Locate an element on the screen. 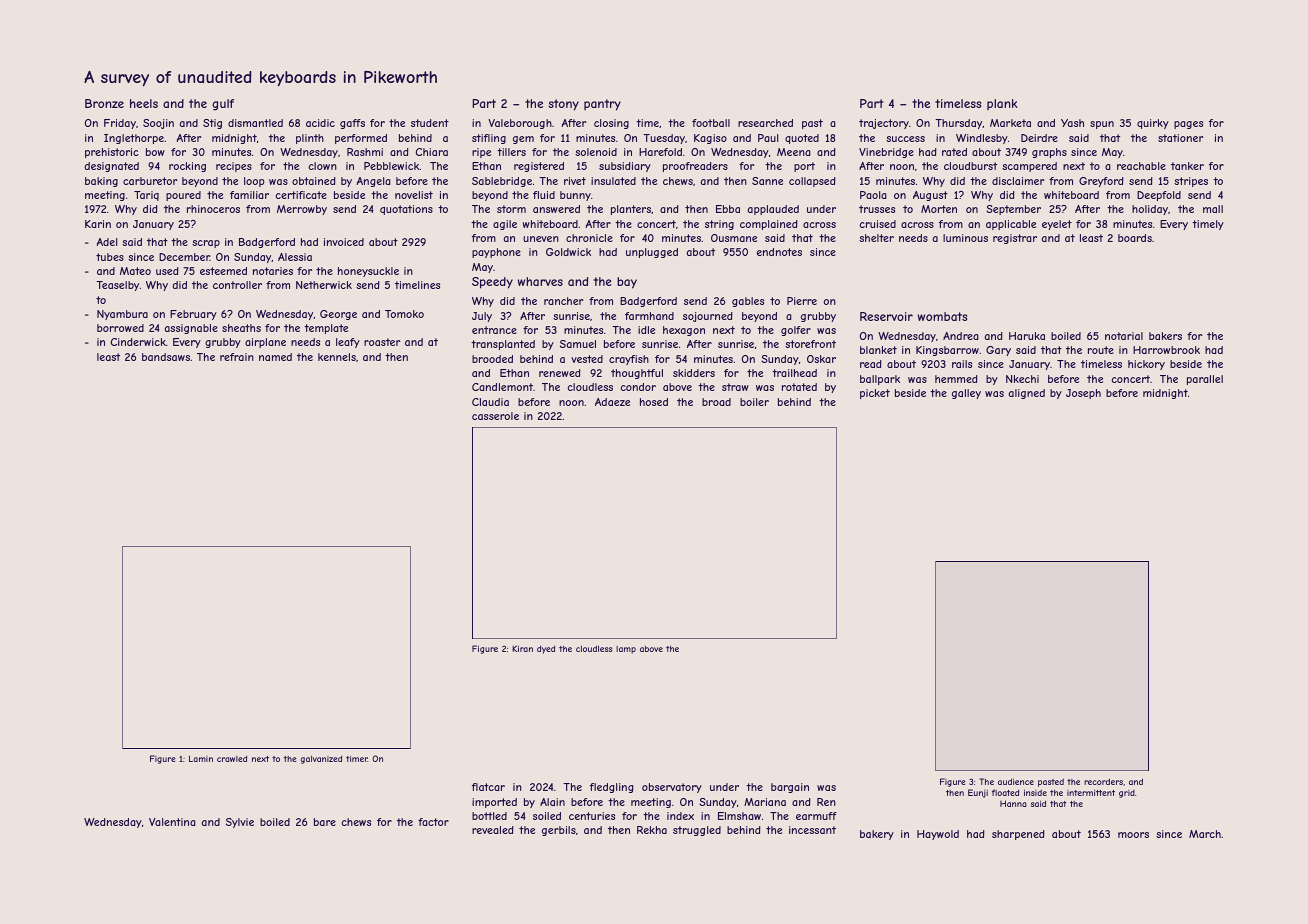 This screenshot has width=1308, height=924. kennels is located at coordinates (337, 357).
